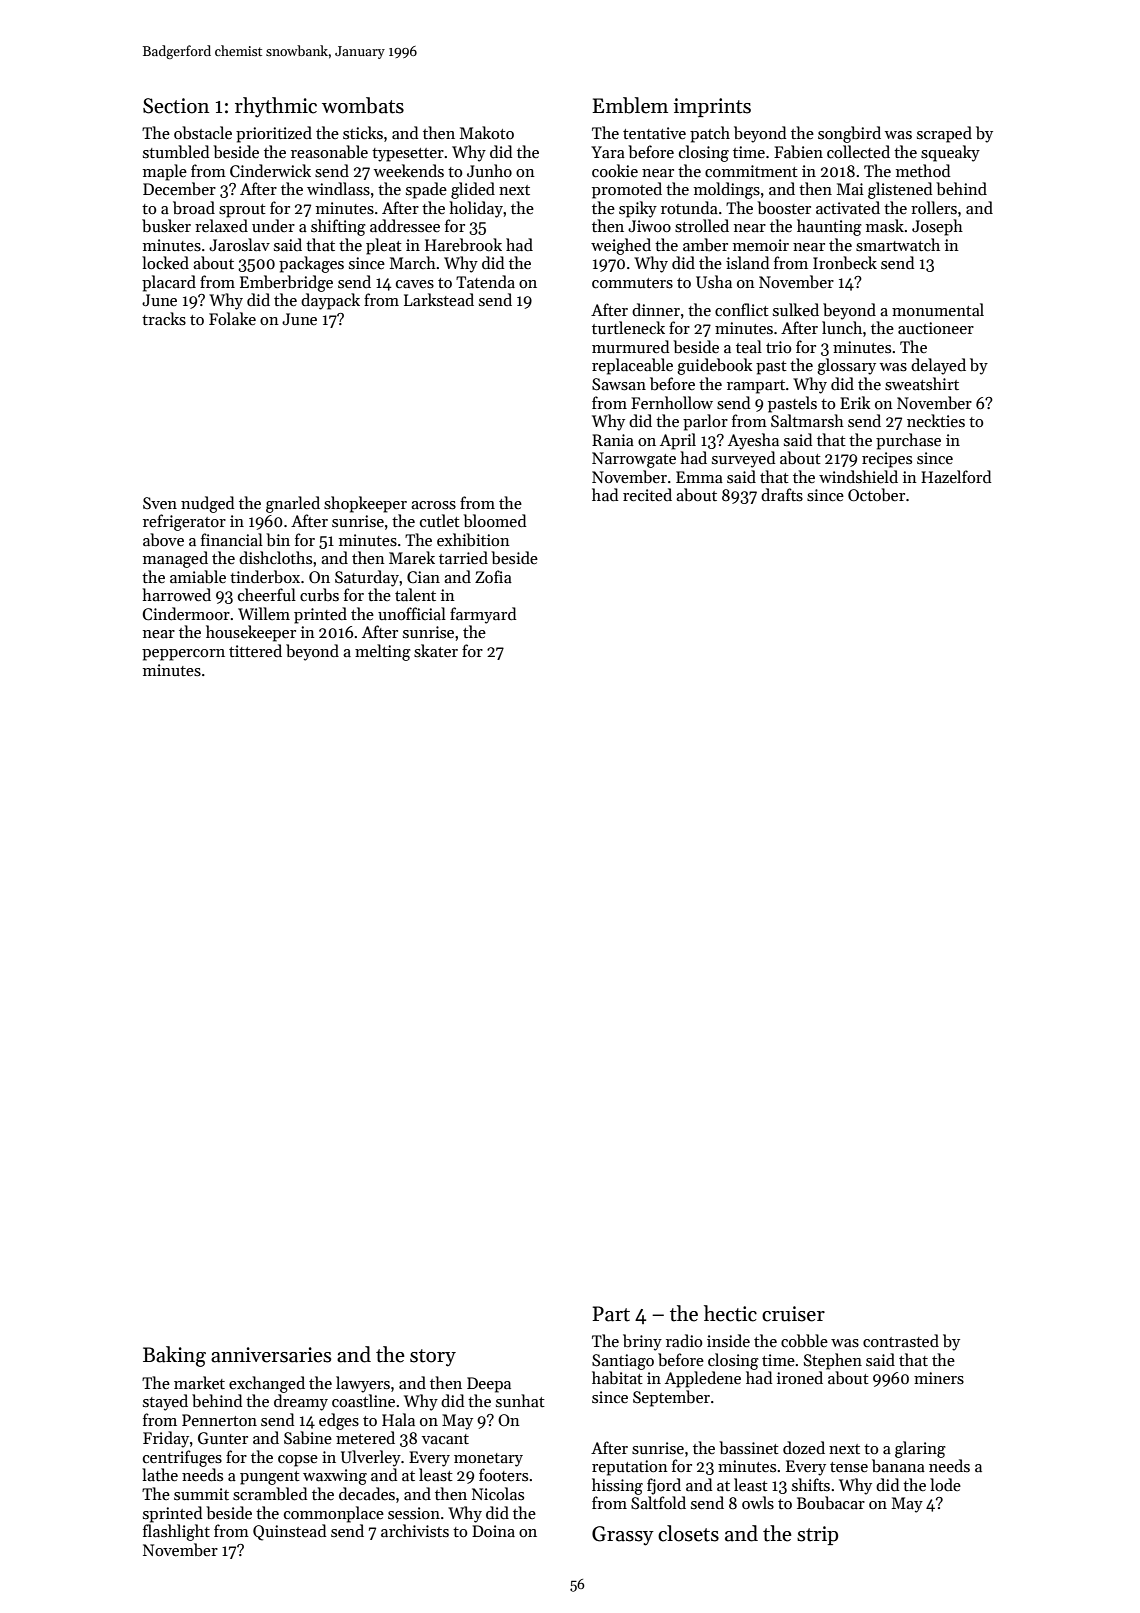  Describe the element at coordinates (714, 282) in the screenshot. I see `Usha` at that location.
